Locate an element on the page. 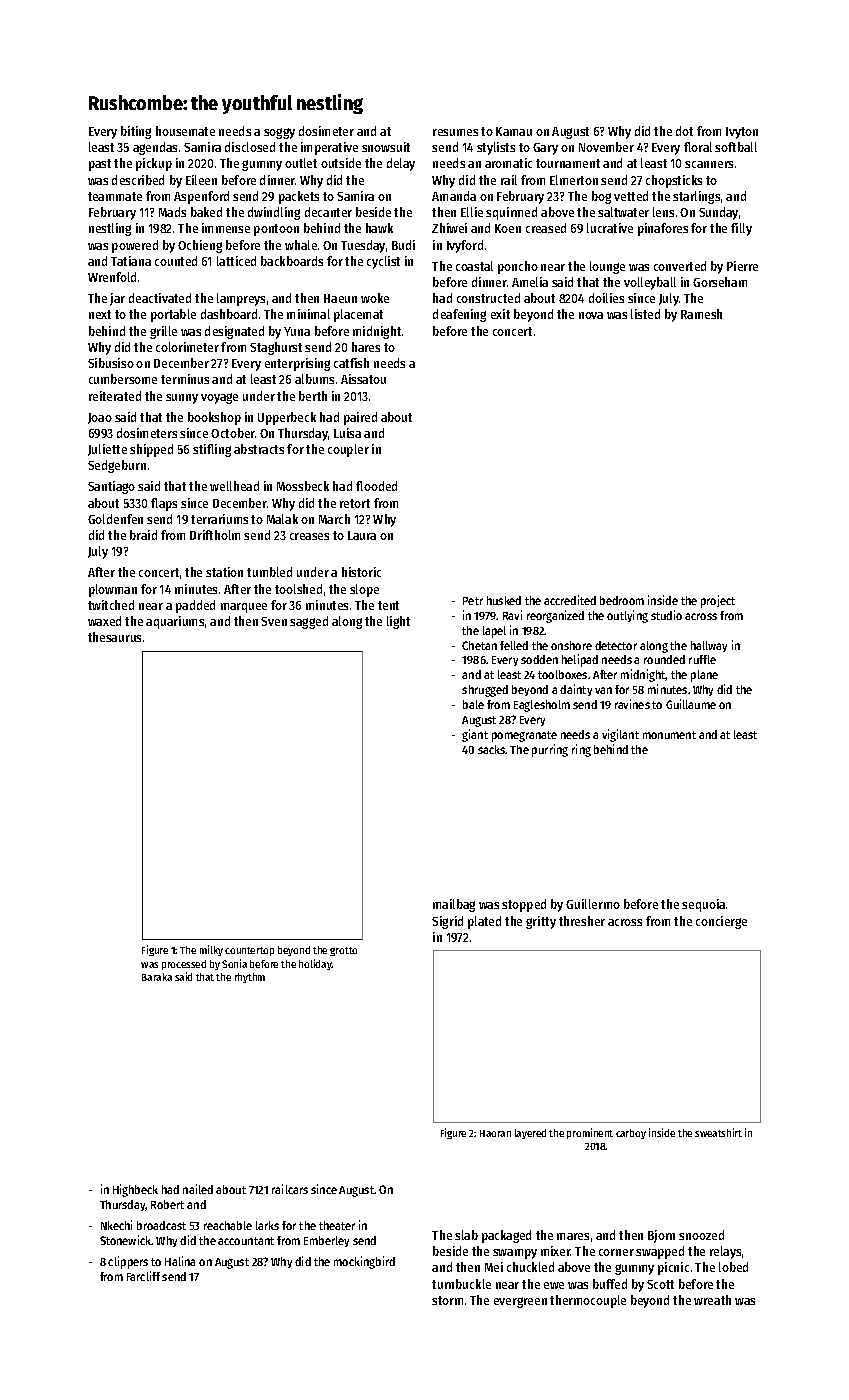  thresher is located at coordinates (582, 921).
